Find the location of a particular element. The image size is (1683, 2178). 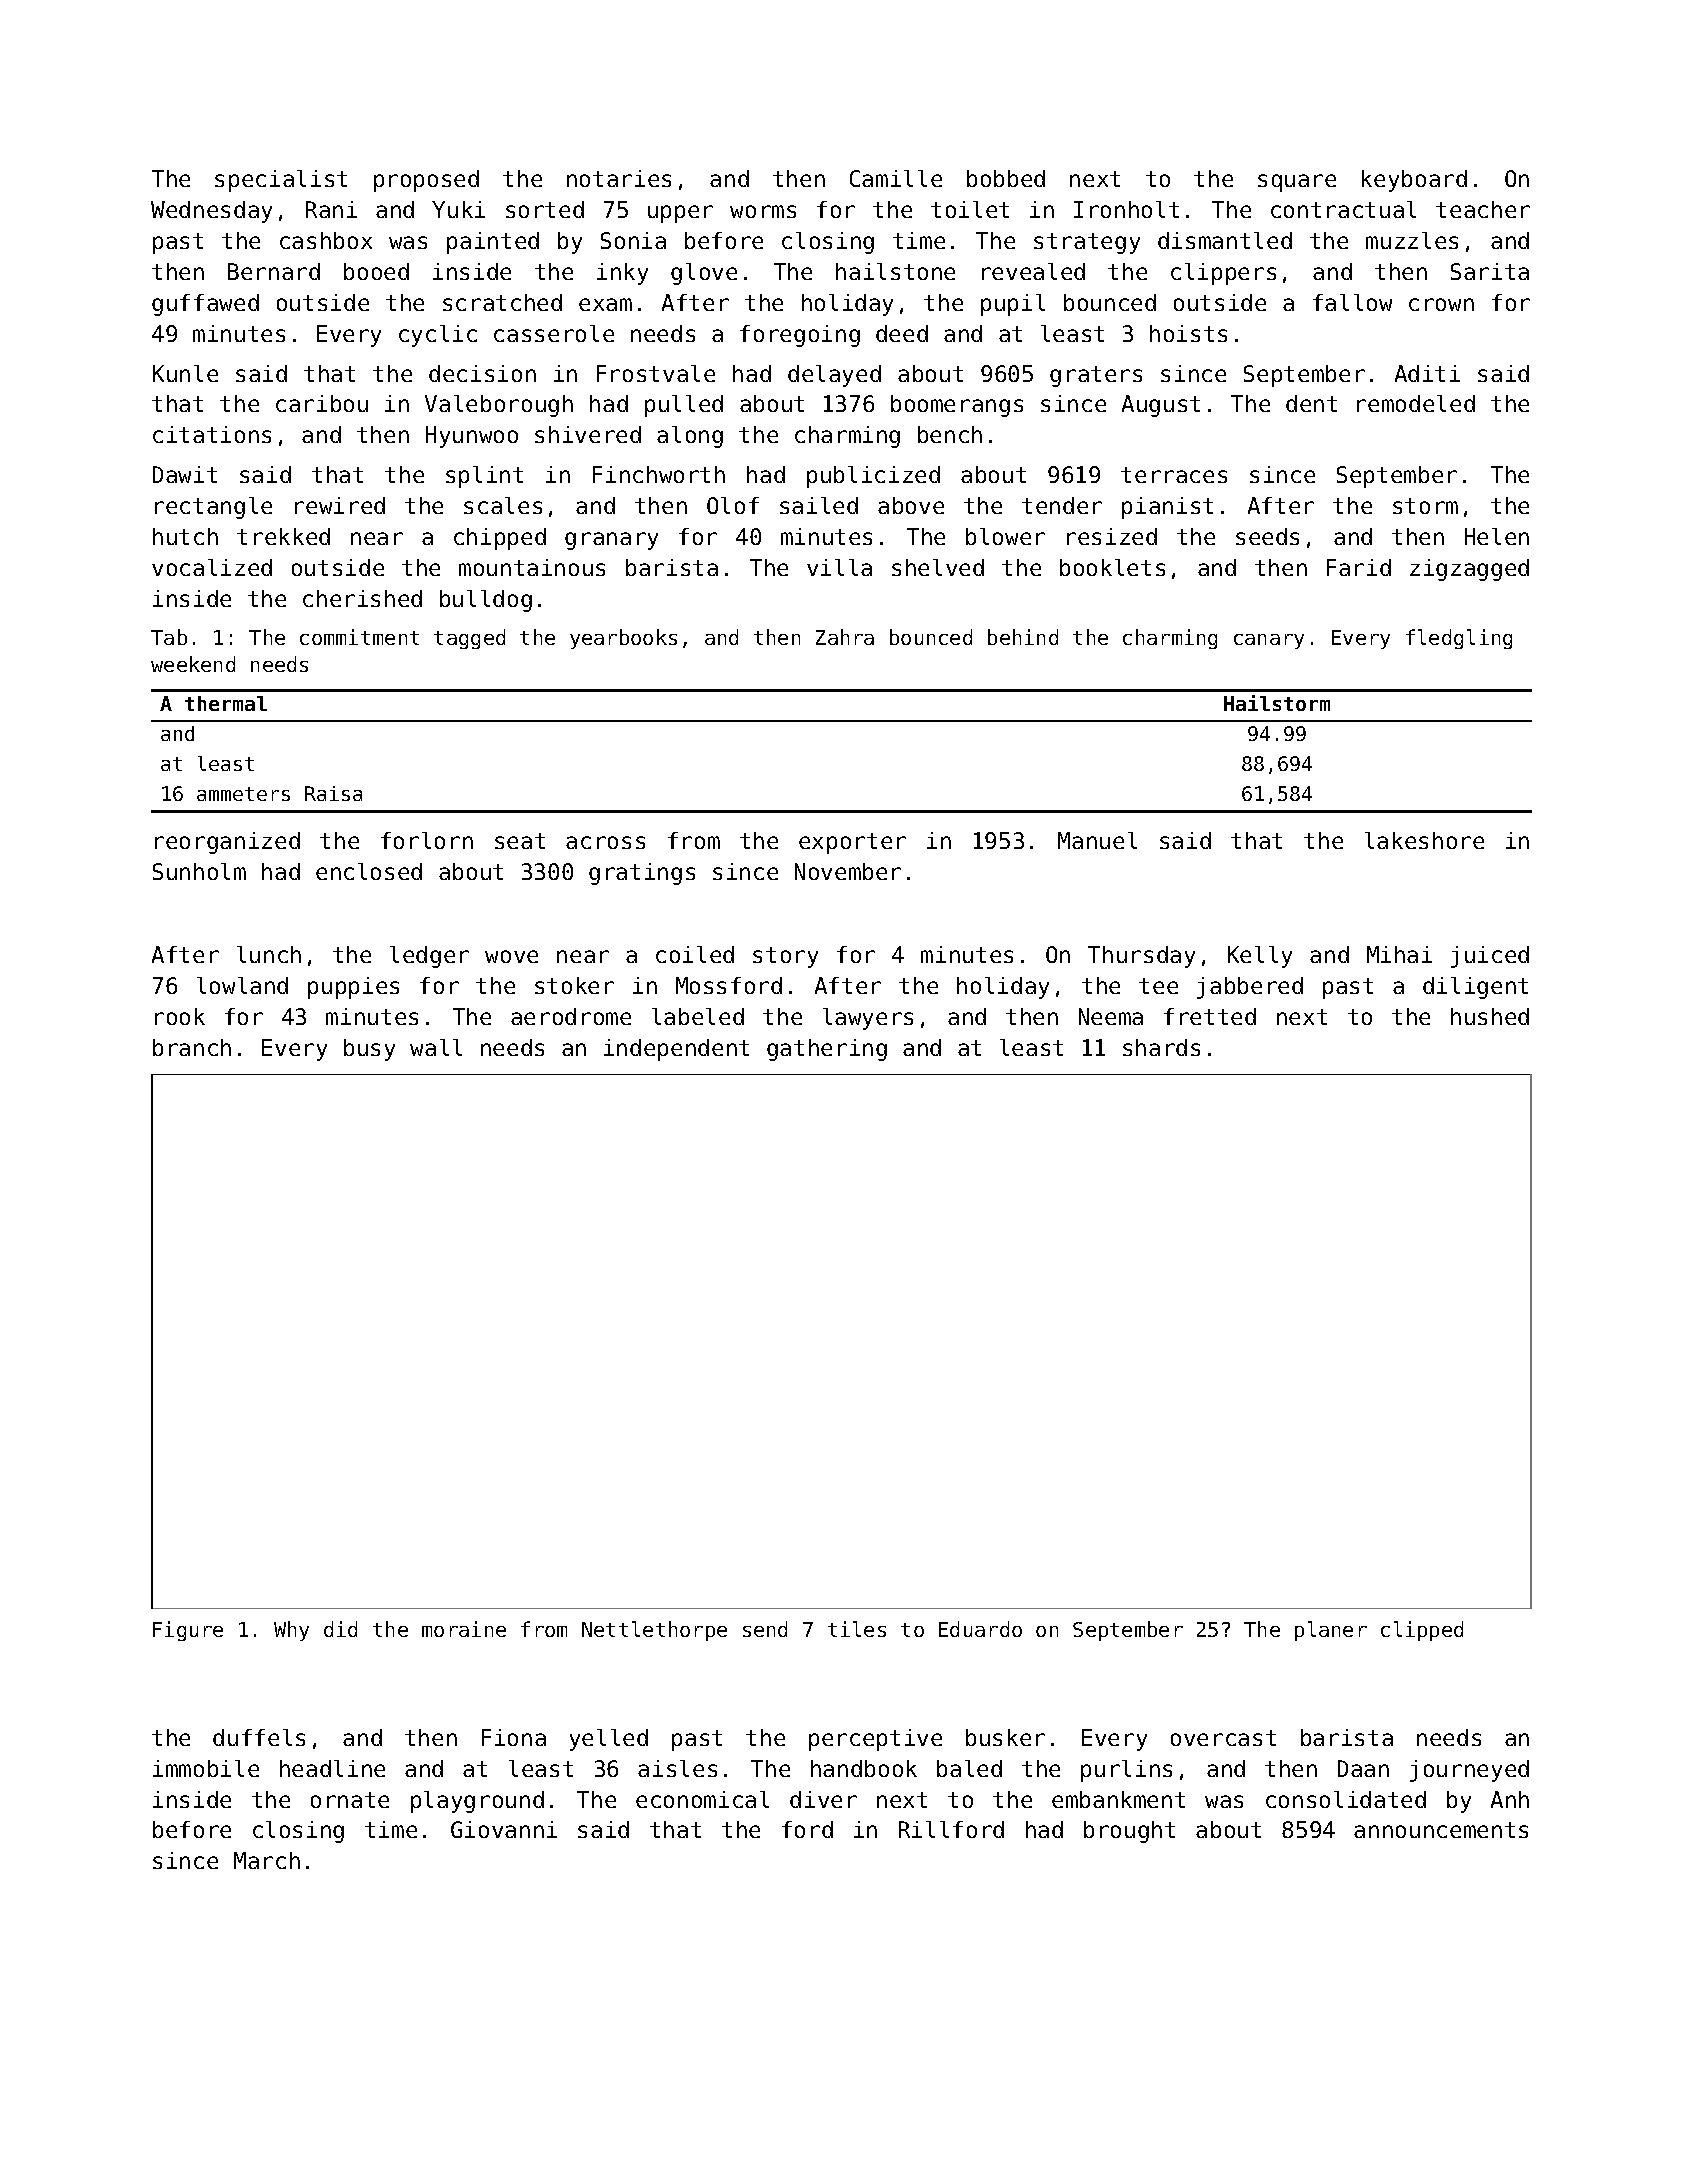

clipped is located at coordinates (1422, 1631).
